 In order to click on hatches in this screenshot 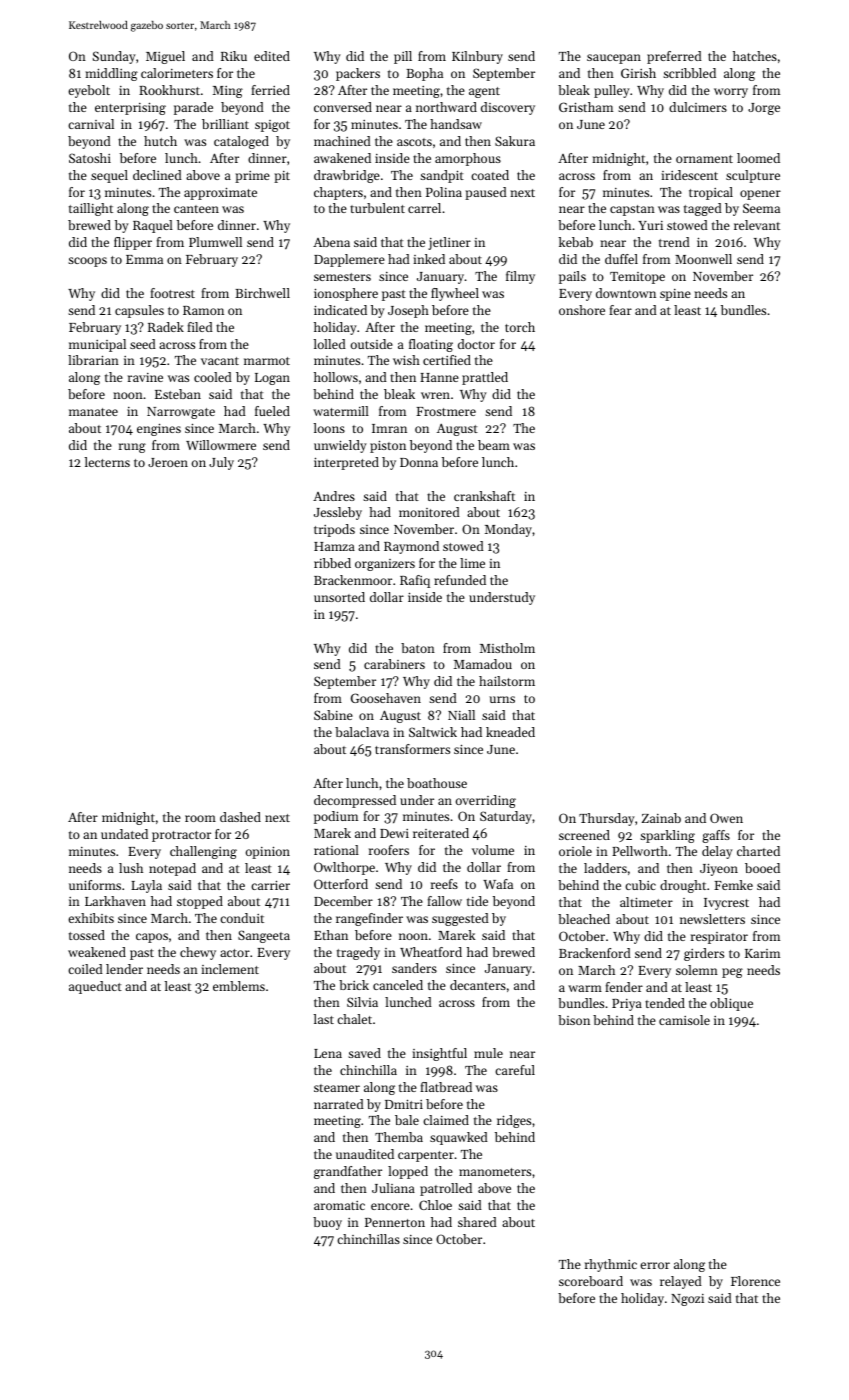, I will do `click(755, 56)`.
